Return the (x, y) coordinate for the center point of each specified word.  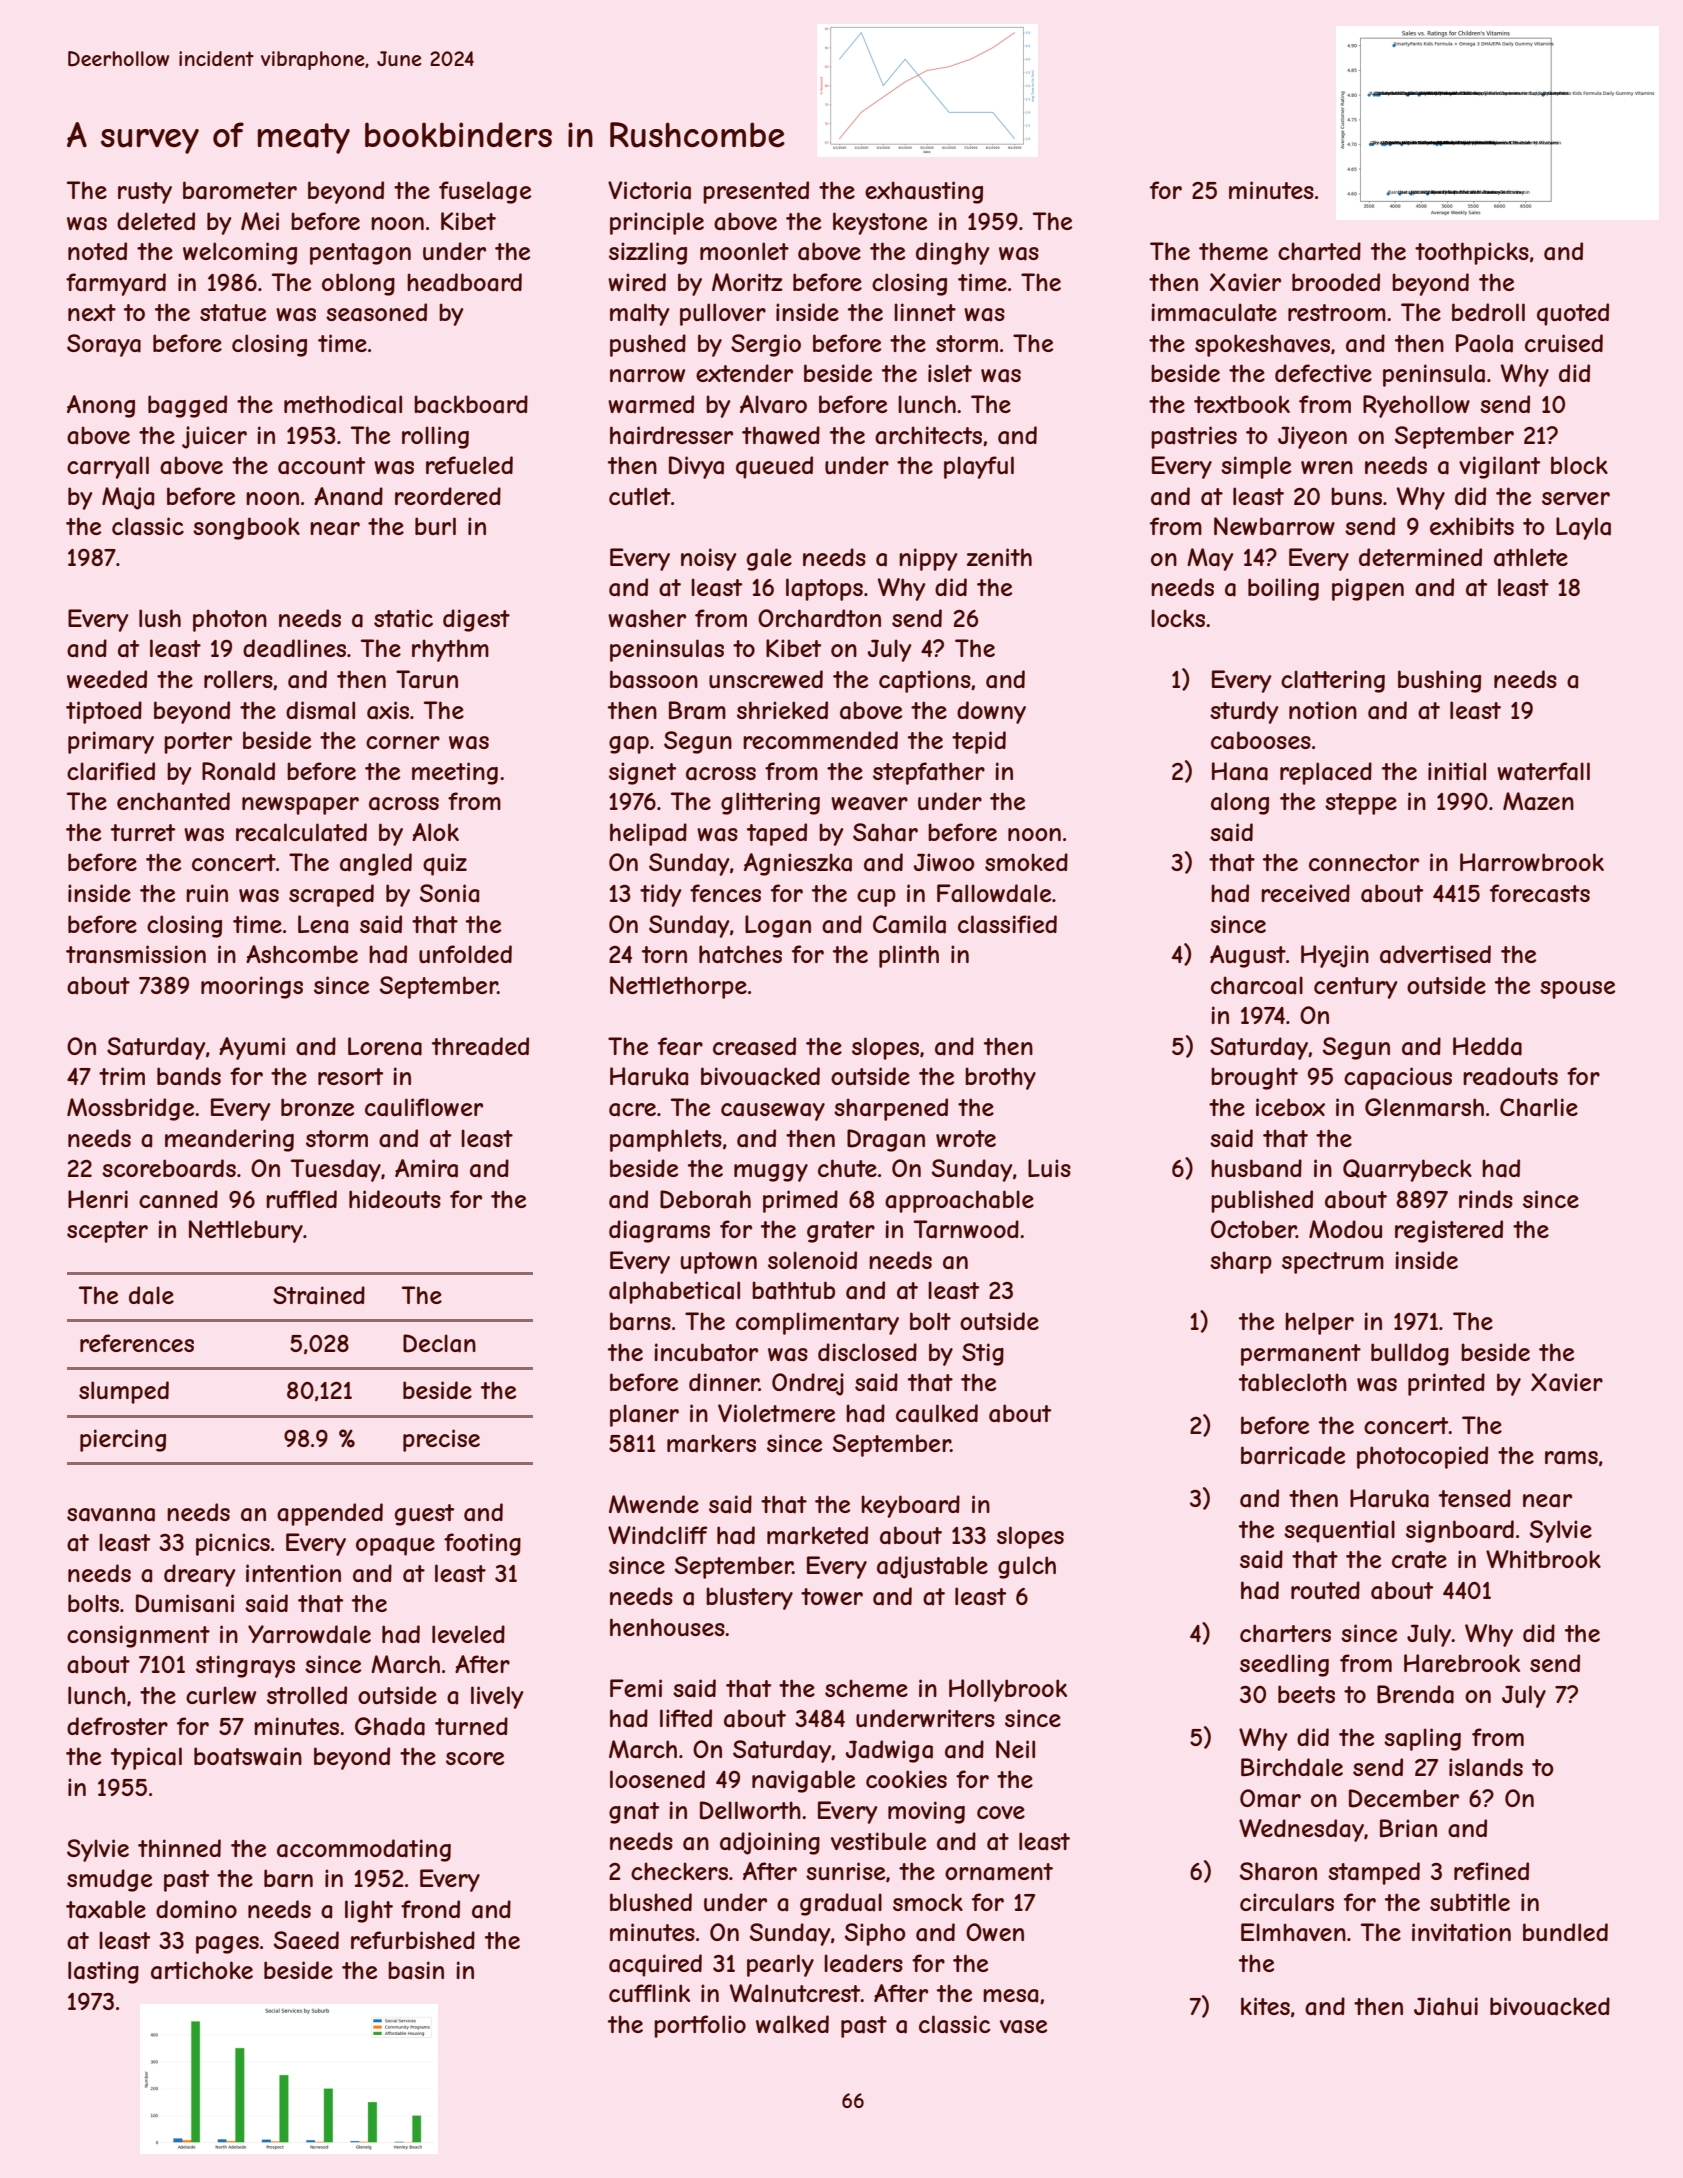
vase (1023, 2027)
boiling (1283, 589)
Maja (128, 498)
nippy (928, 559)
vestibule (878, 1841)
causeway (773, 1112)
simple (1256, 467)
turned (471, 1726)
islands (1486, 1767)
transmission (136, 954)
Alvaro (773, 404)
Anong (101, 406)
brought (1254, 1078)
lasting (103, 1972)
